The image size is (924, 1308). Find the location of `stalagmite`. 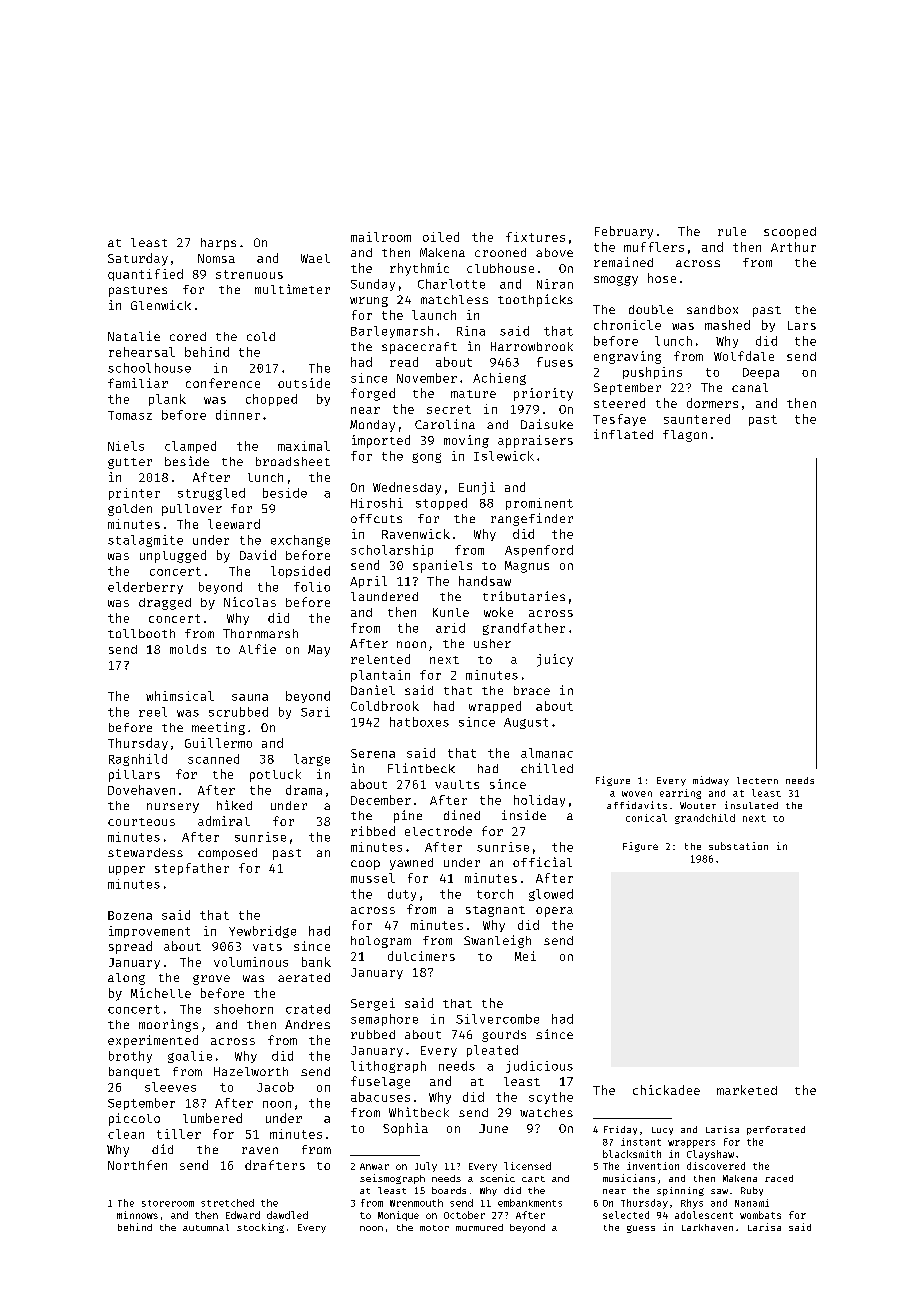

stalagmite is located at coordinates (145, 541).
